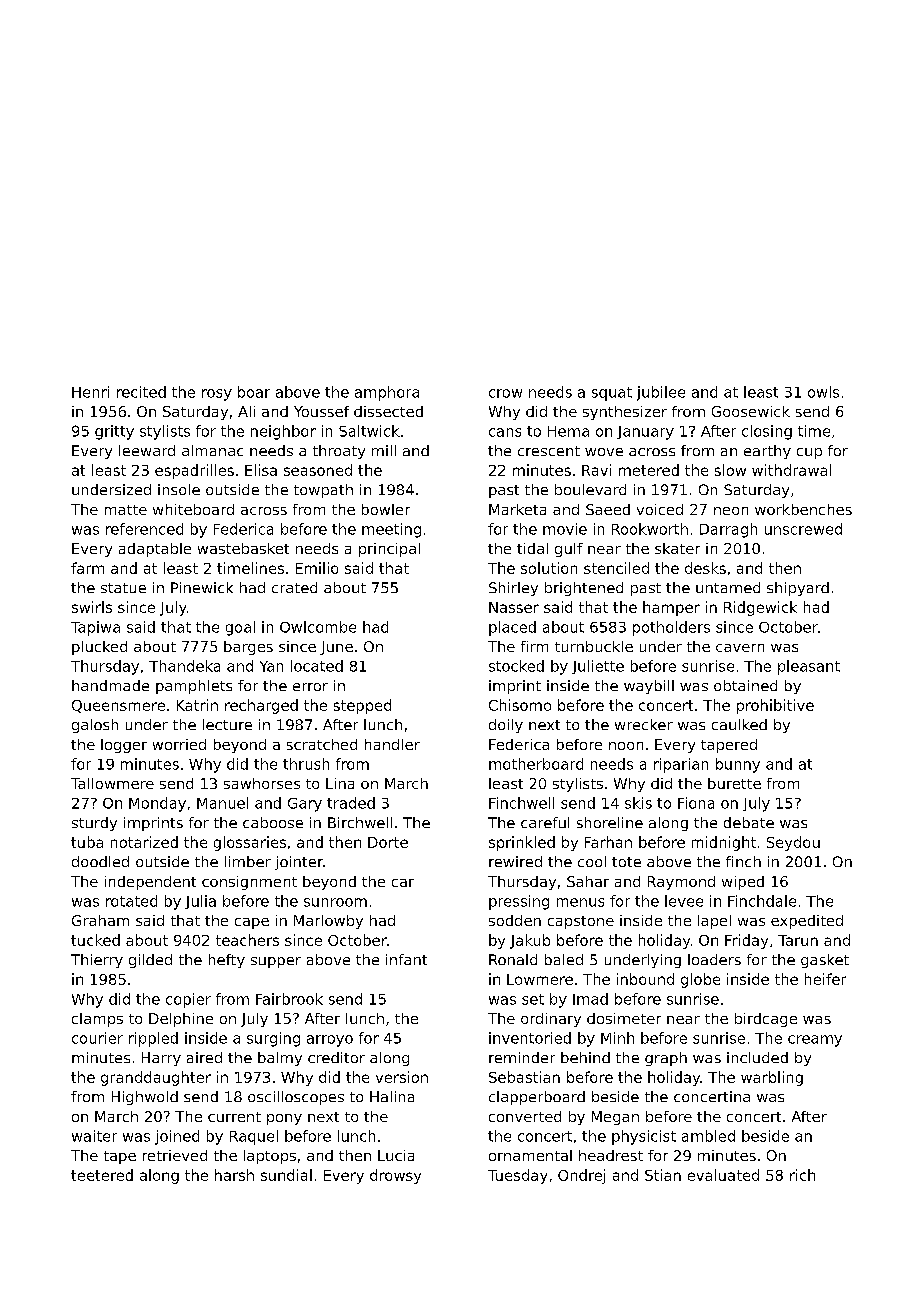  I want to click on Tuesday, so click(517, 1176).
